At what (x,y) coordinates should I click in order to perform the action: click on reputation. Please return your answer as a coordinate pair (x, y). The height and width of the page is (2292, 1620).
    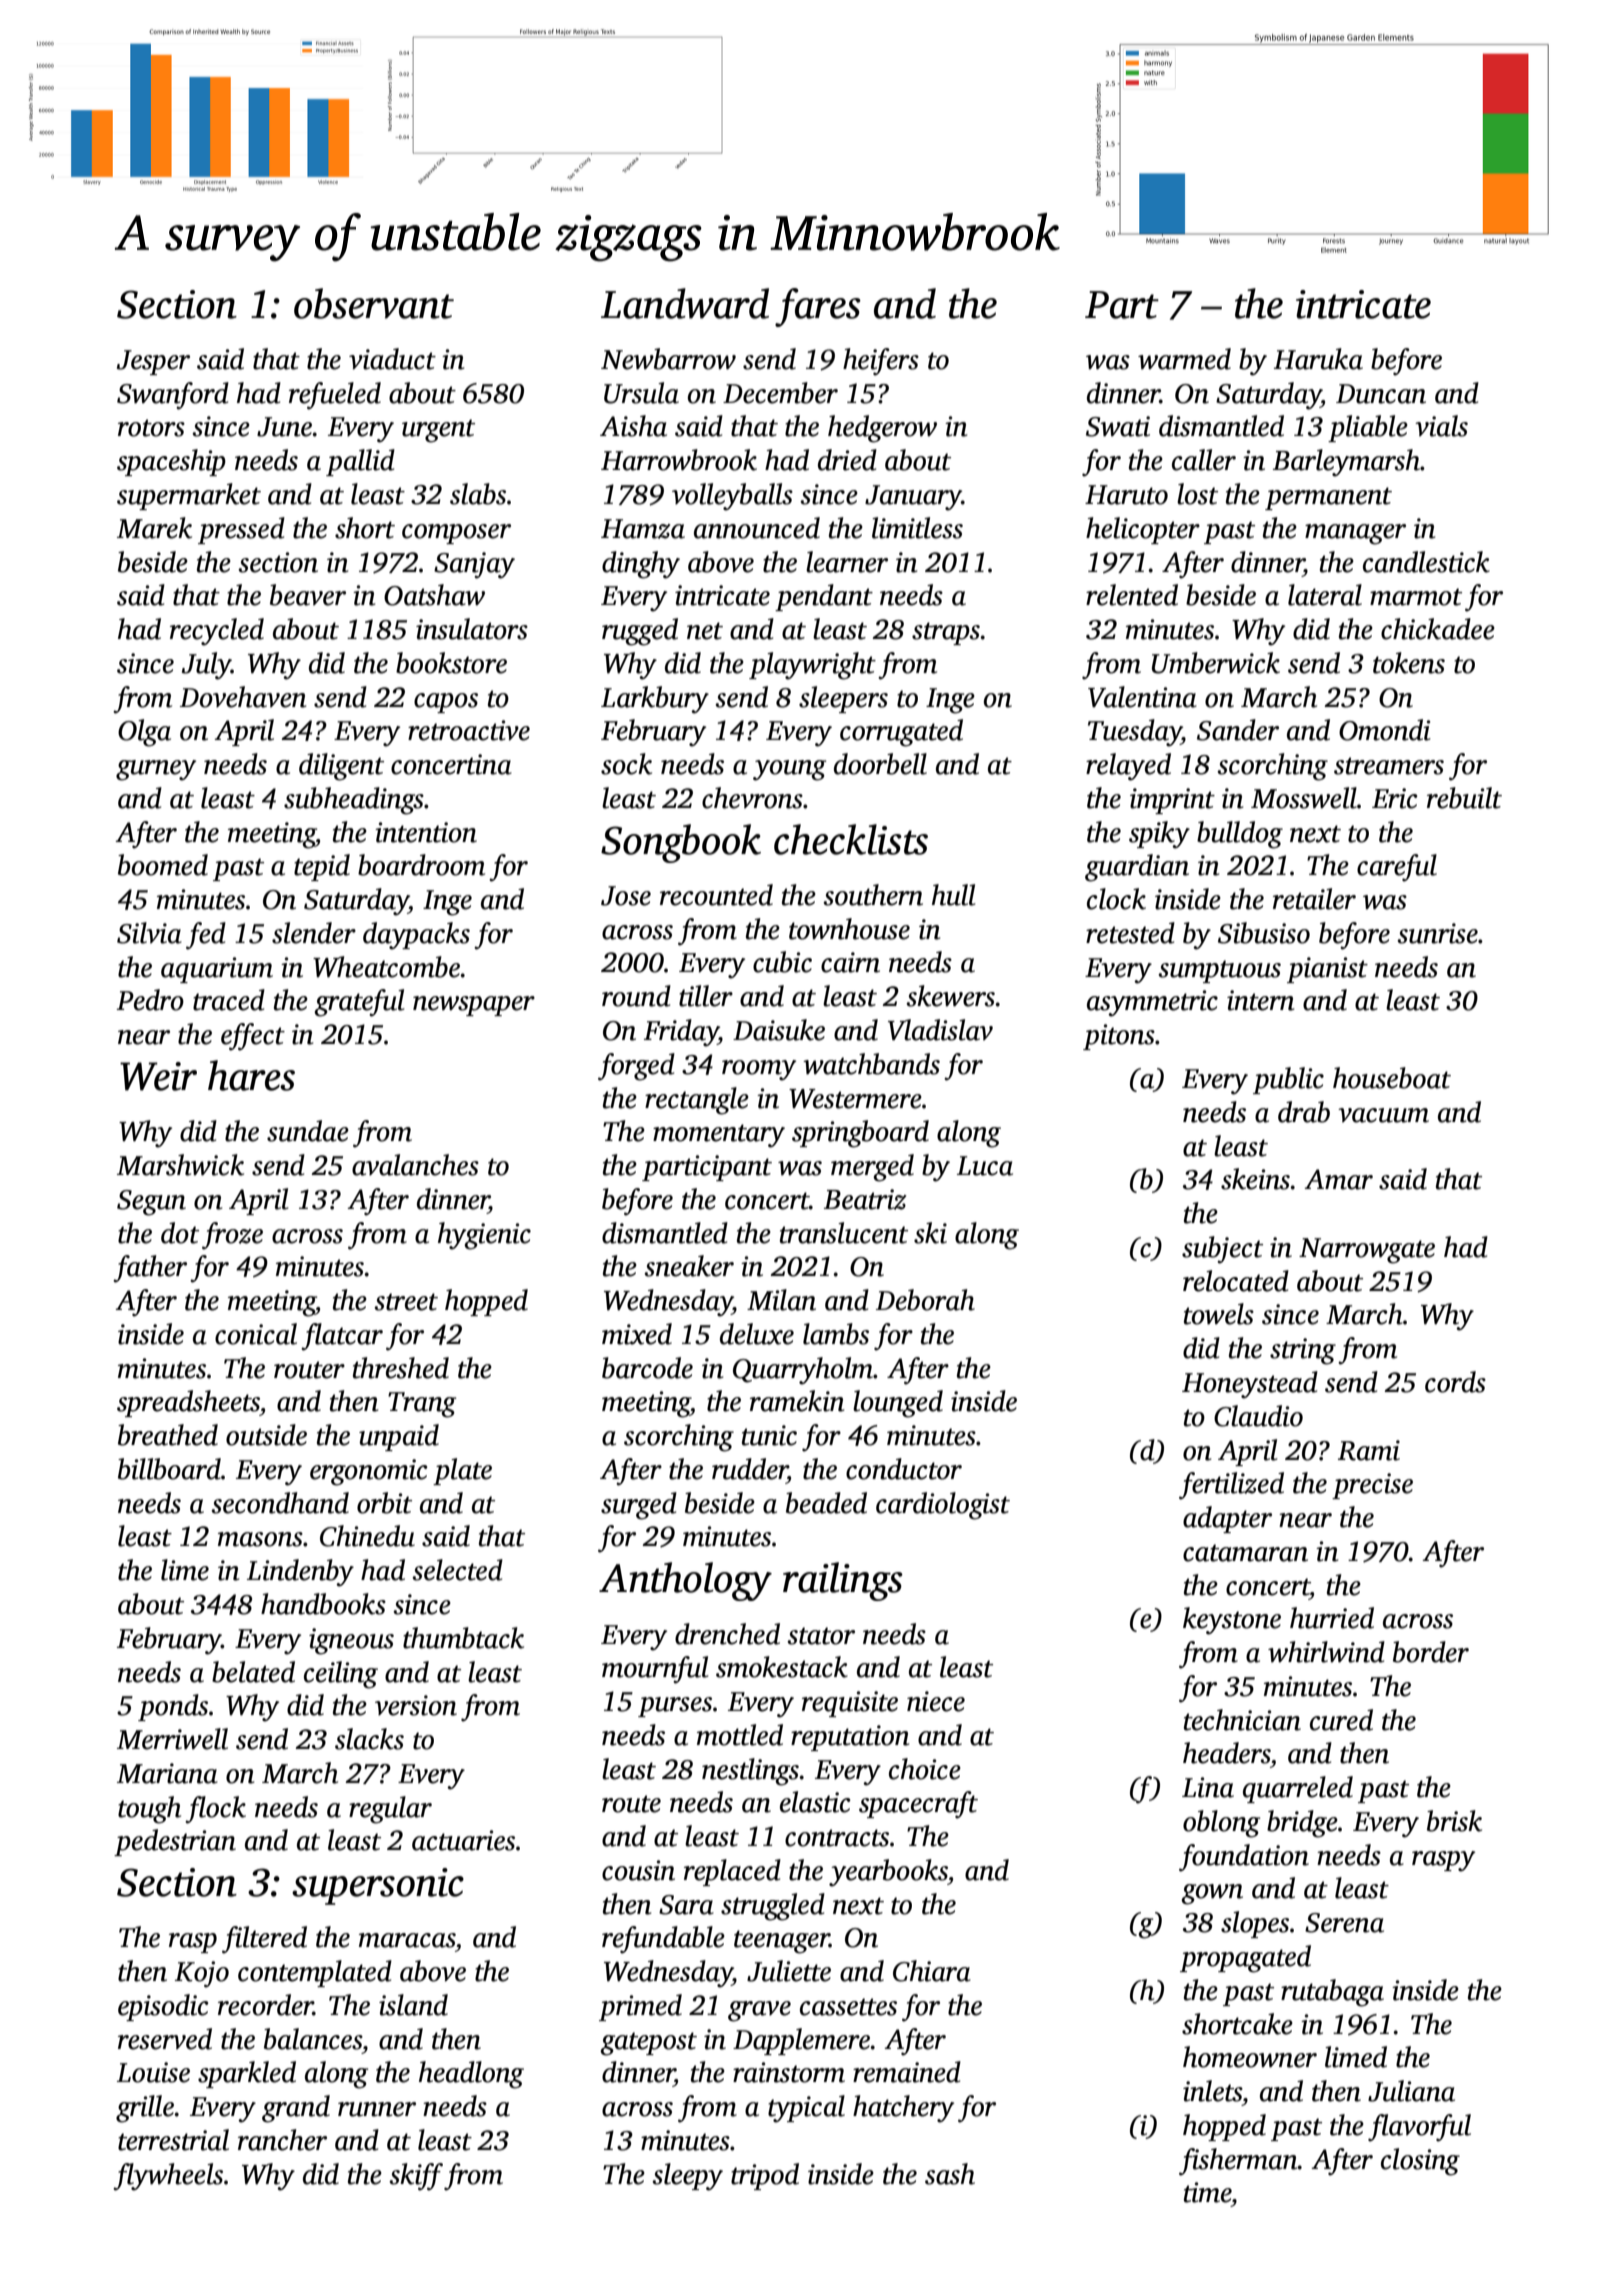
    Looking at the image, I should click on (850, 1738).
